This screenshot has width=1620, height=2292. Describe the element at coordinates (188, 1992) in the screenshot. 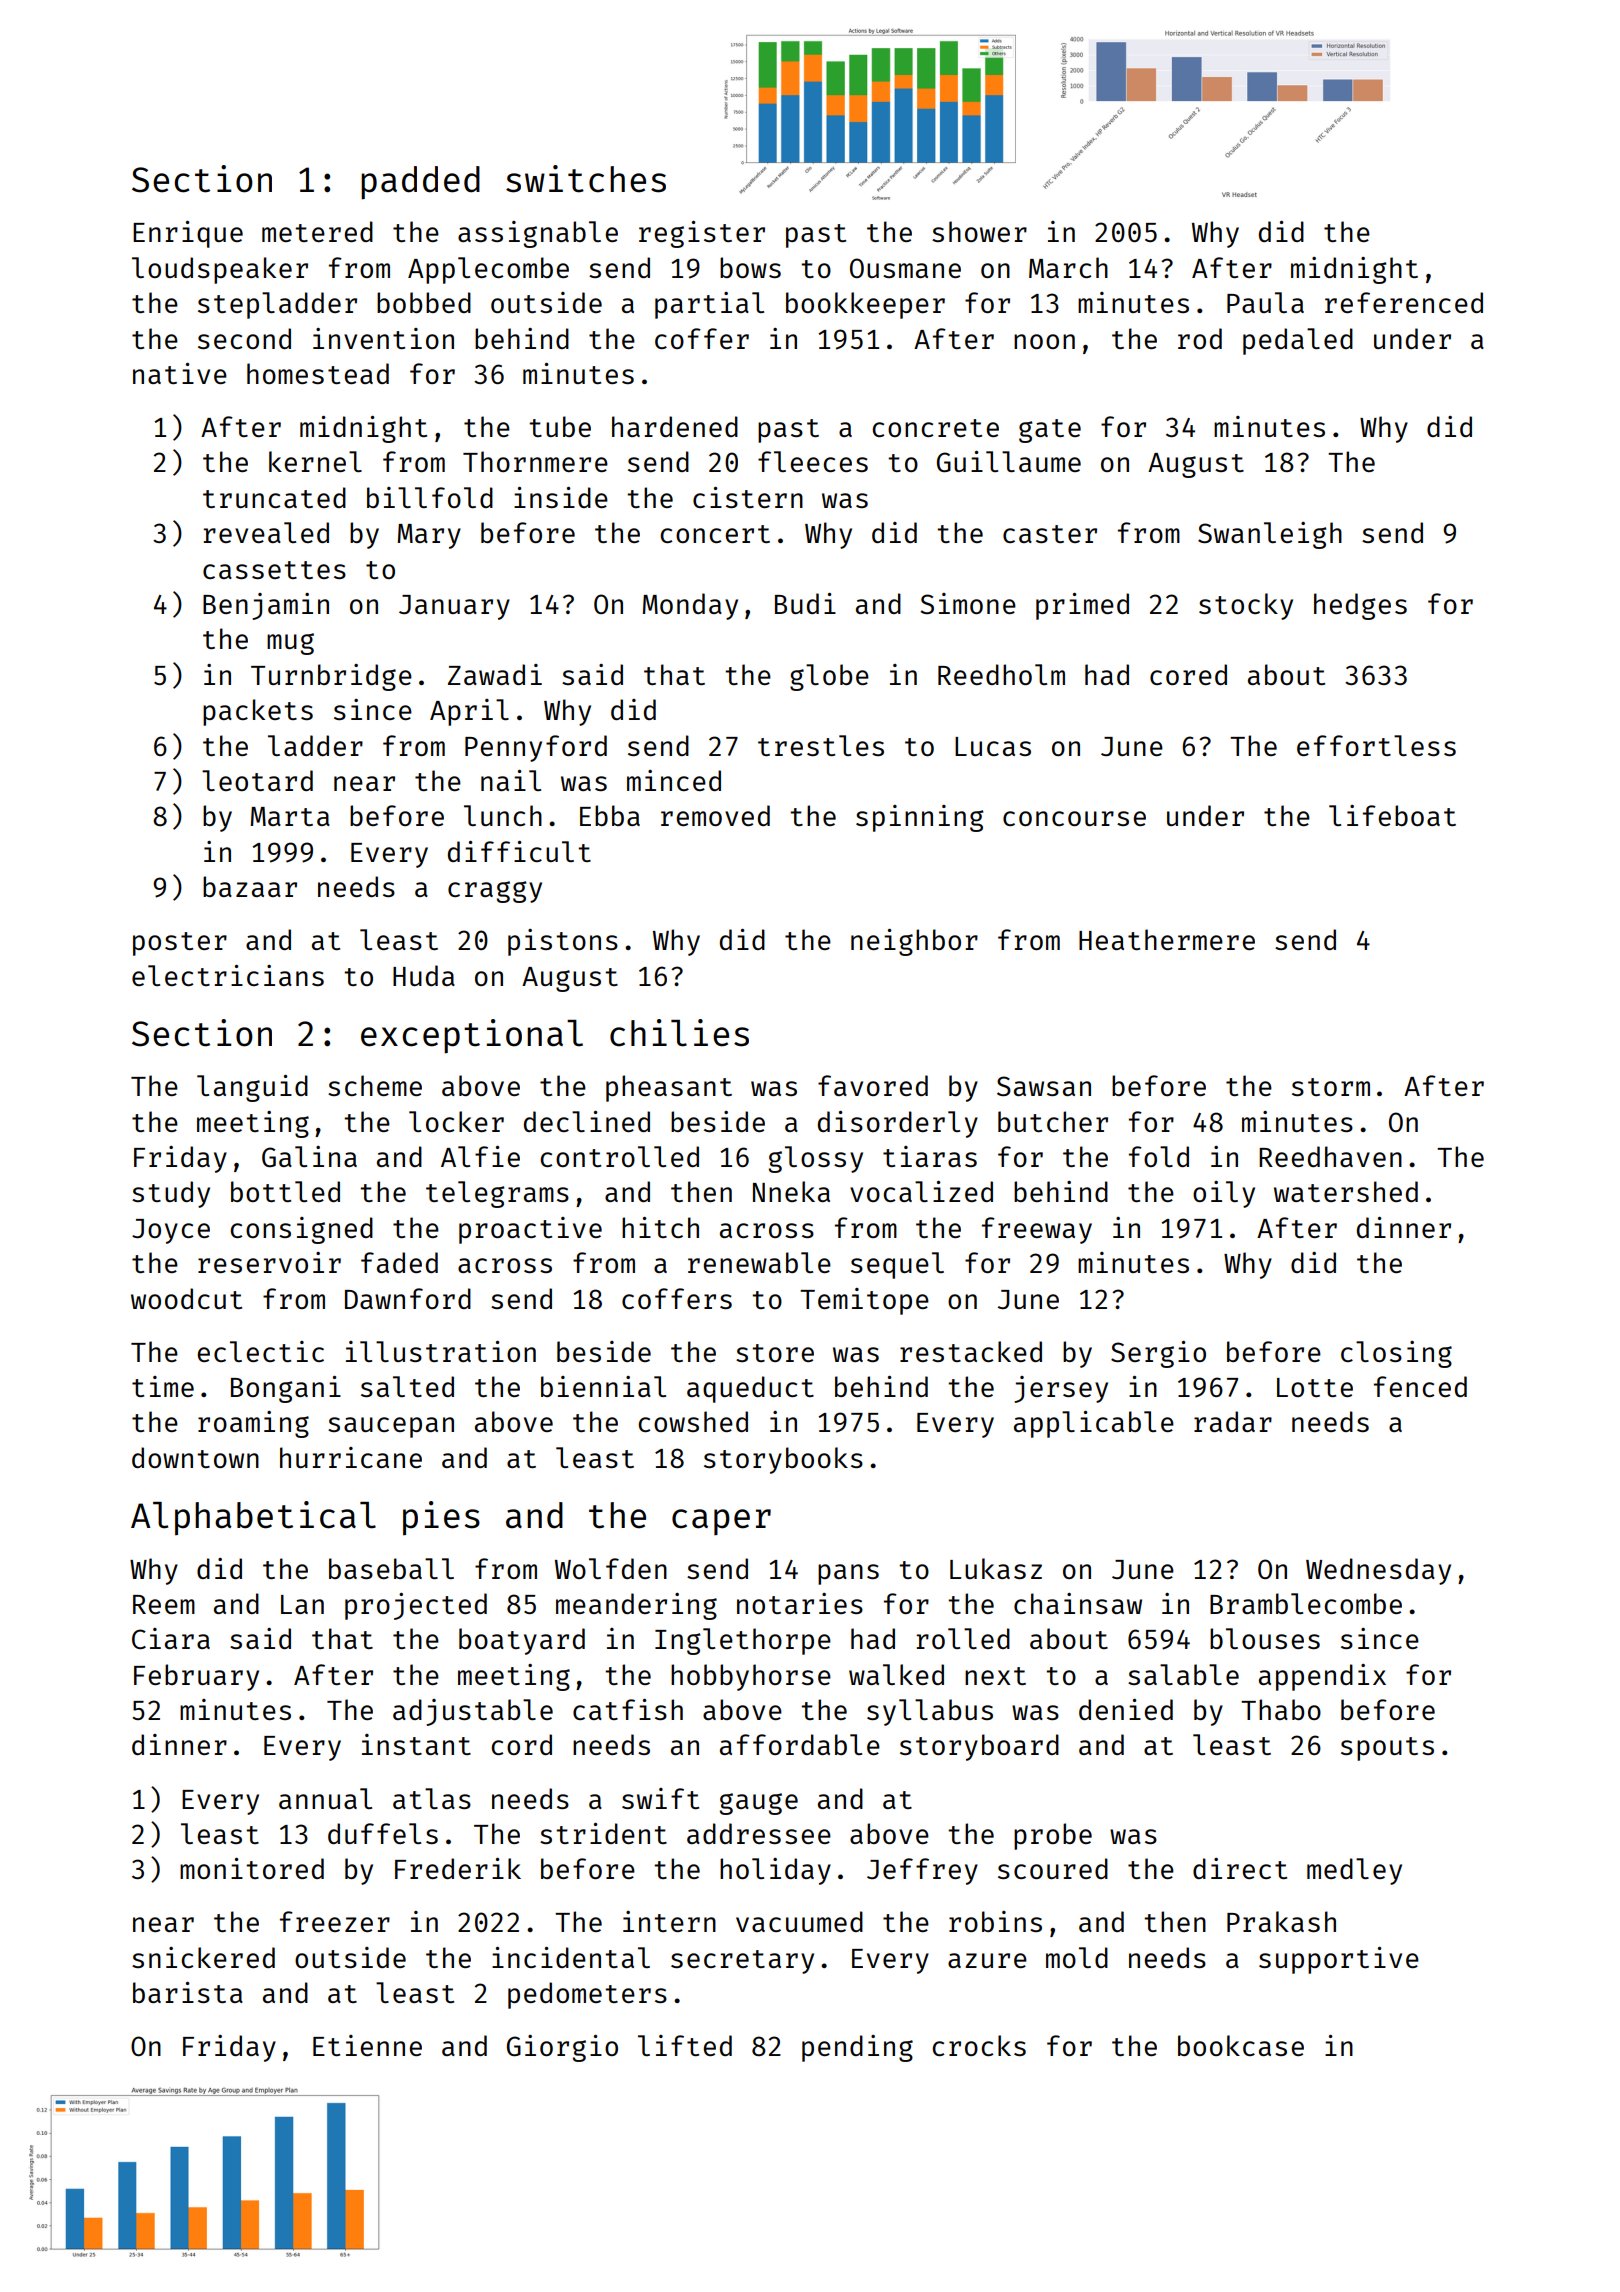

I see `barista` at that location.
